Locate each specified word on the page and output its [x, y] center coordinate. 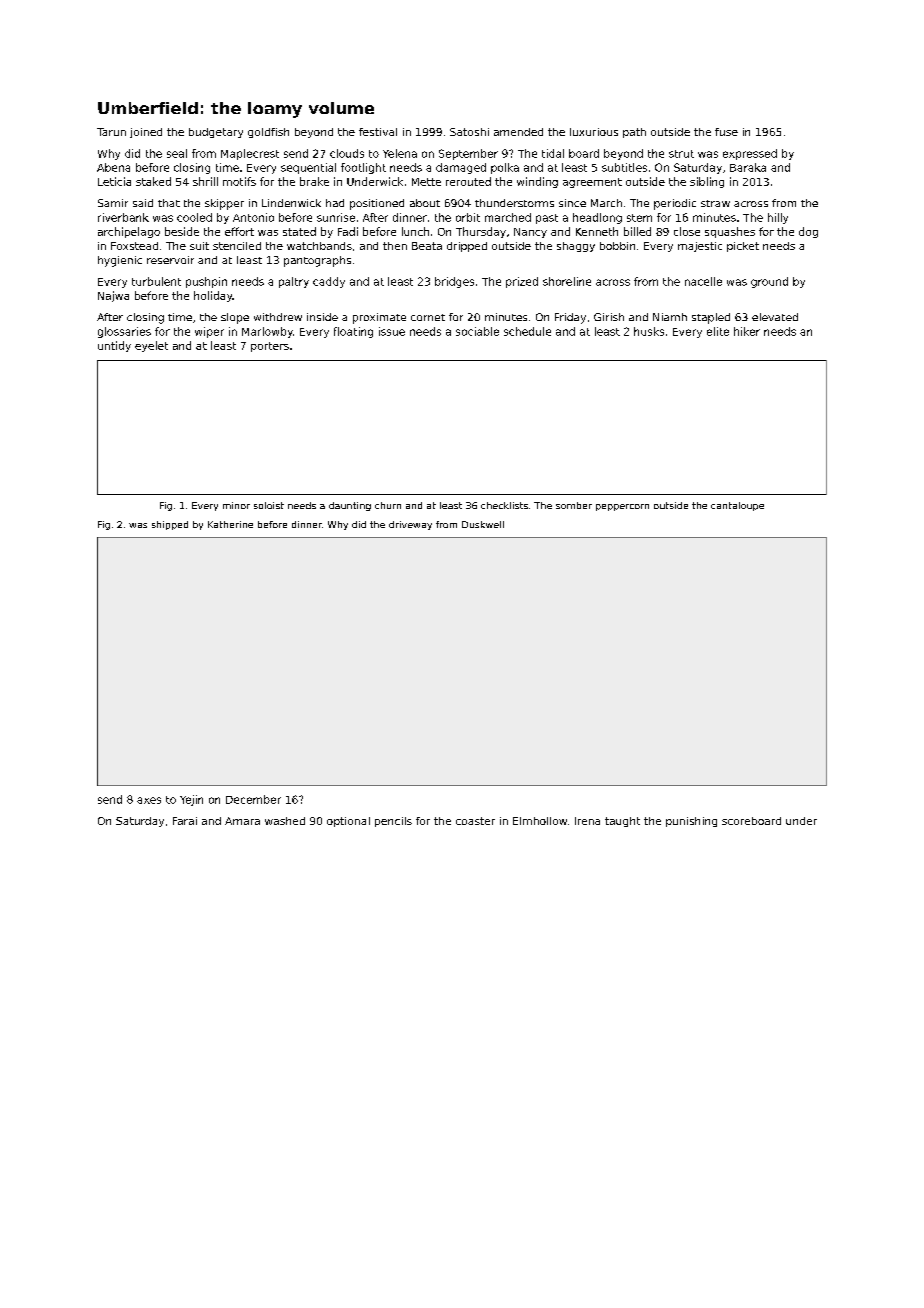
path [634, 133]
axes [149, 800]
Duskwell [483, 524]
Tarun [111, 132]
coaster [475, 821]
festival [378, 132]
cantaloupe [737, 506]
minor [236, 505]
